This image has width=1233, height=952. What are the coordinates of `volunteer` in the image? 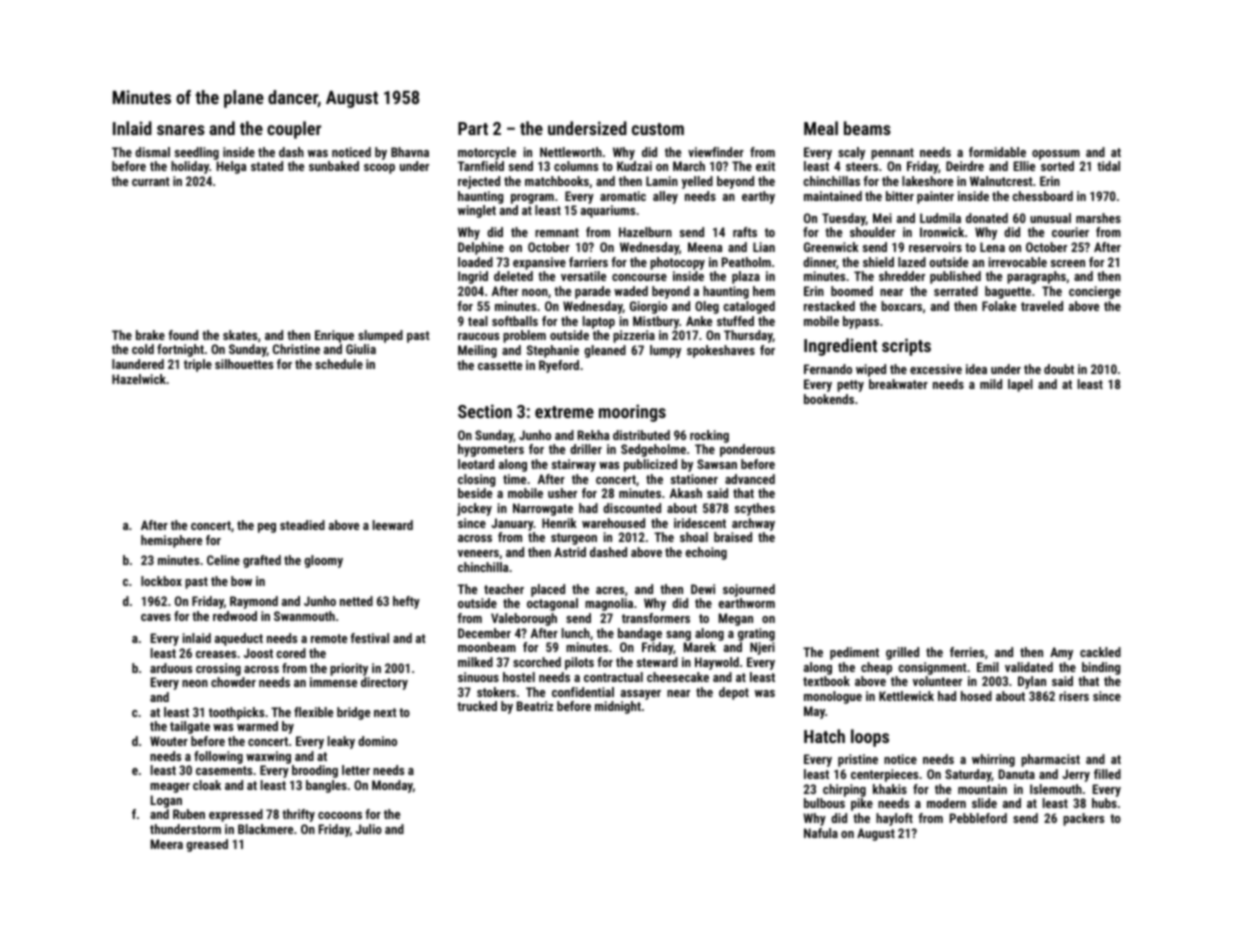 It's located at (937, 681).
